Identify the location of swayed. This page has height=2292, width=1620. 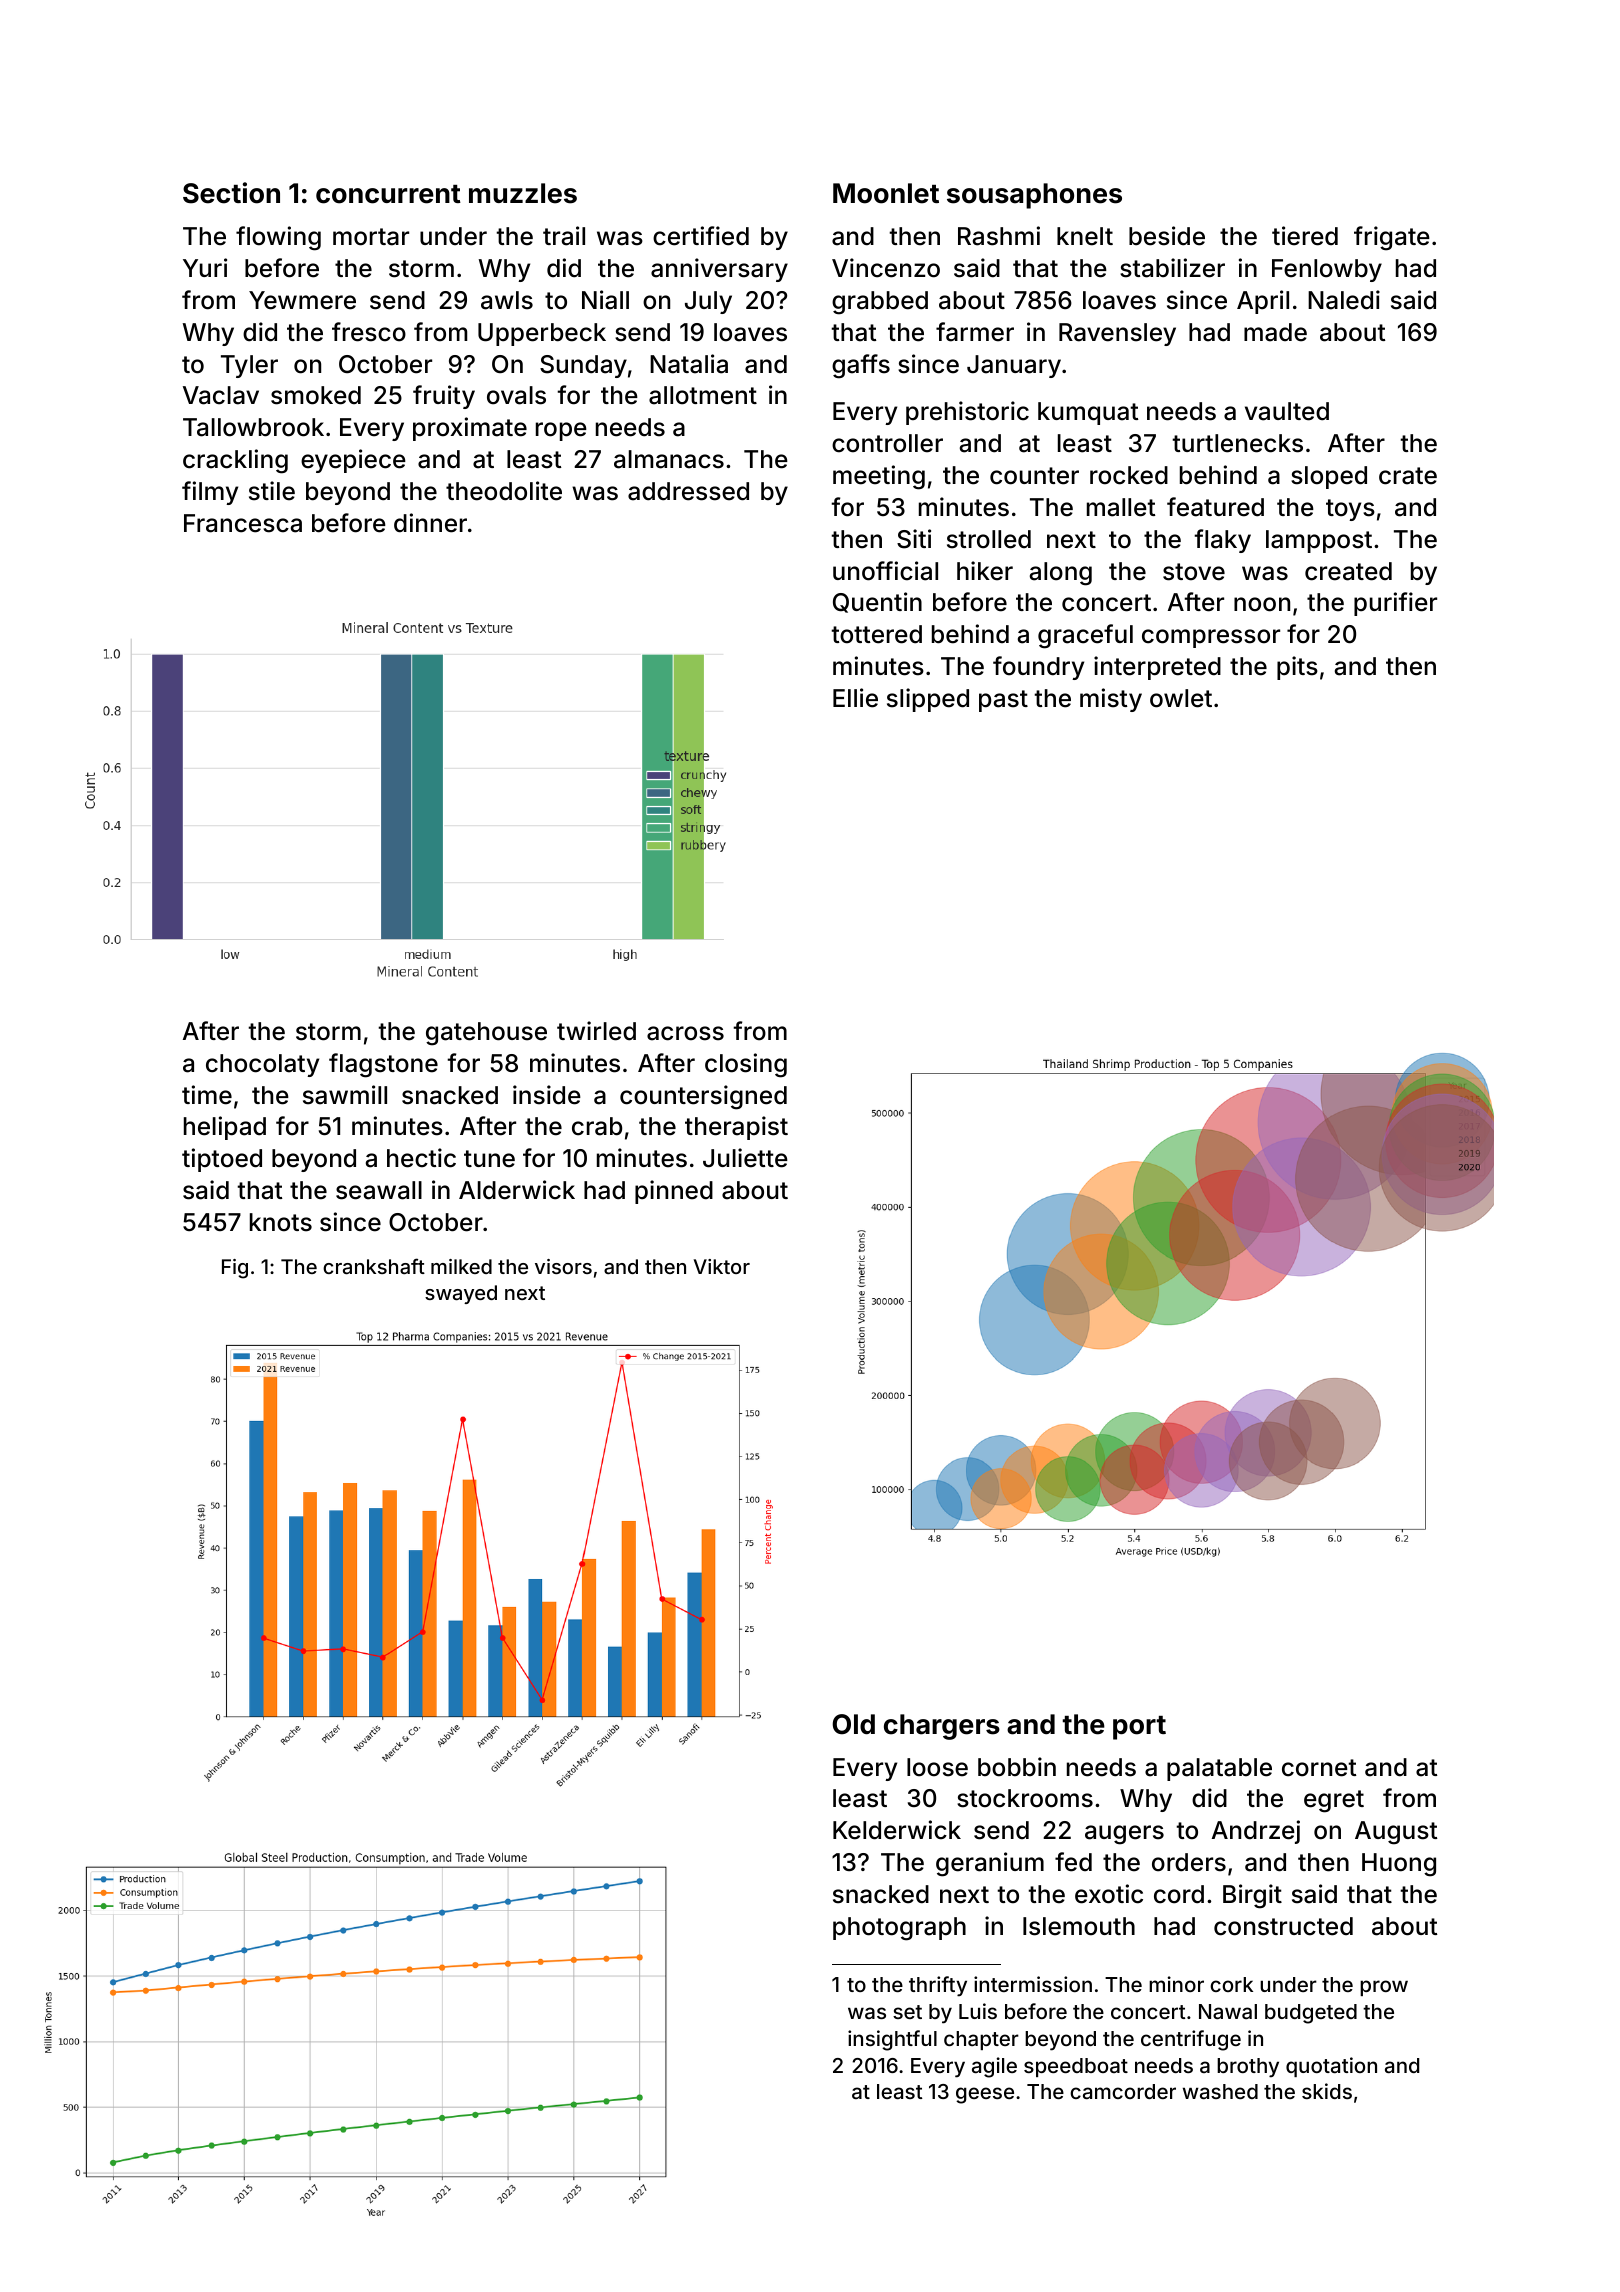
(461, 1294).
